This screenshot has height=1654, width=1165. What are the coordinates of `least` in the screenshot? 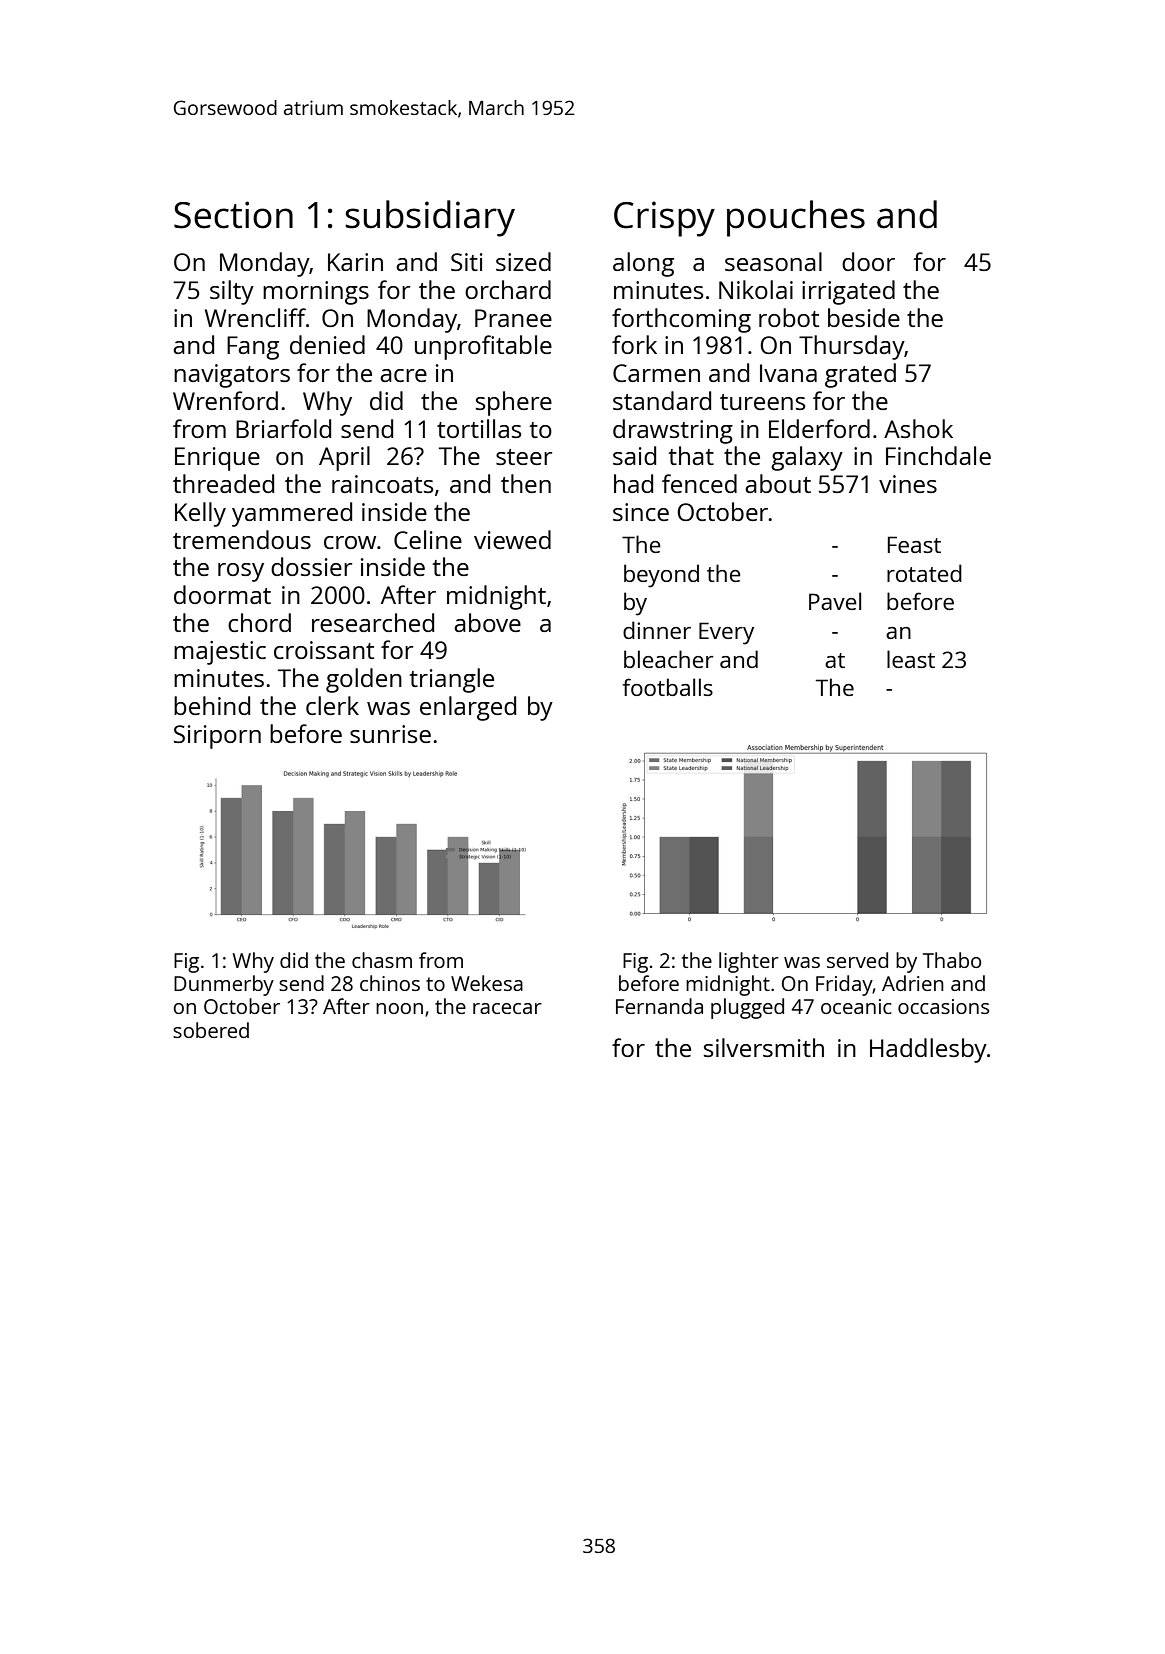 It's located at (911, 659).
